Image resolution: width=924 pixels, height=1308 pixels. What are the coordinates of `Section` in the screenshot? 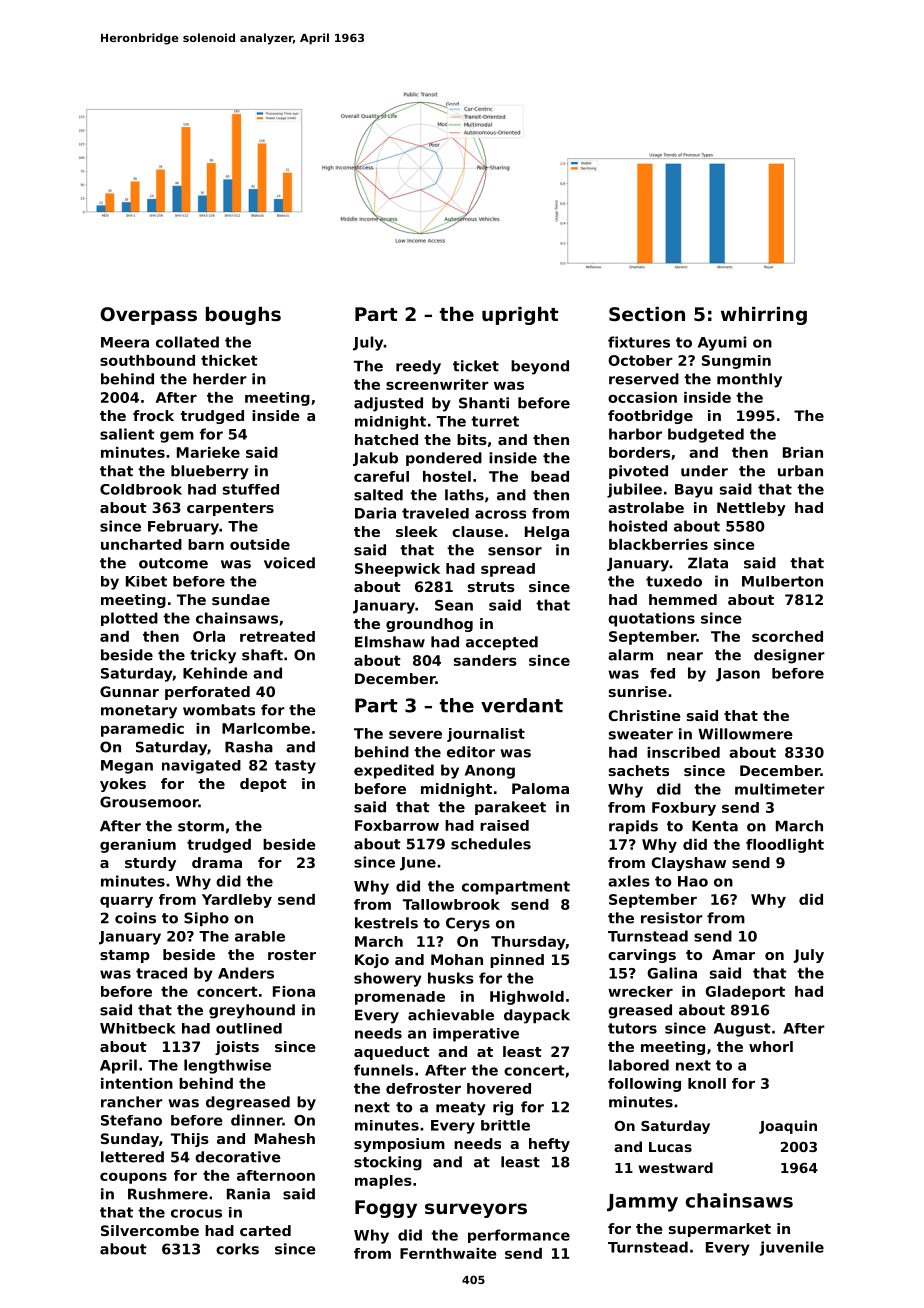 It's located at (647, 314).
